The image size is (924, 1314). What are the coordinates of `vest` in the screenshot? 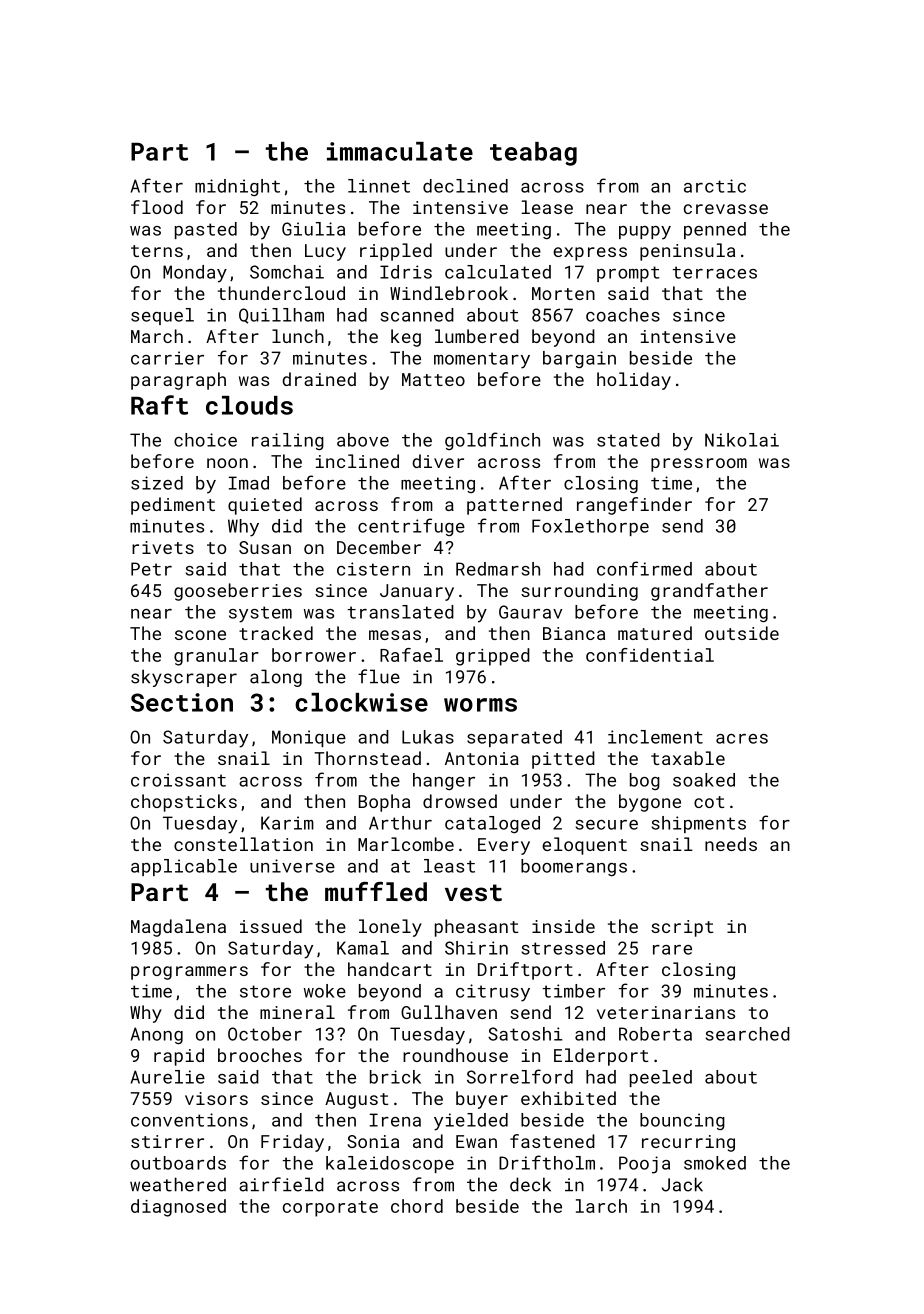 It's located at (473, 892).
